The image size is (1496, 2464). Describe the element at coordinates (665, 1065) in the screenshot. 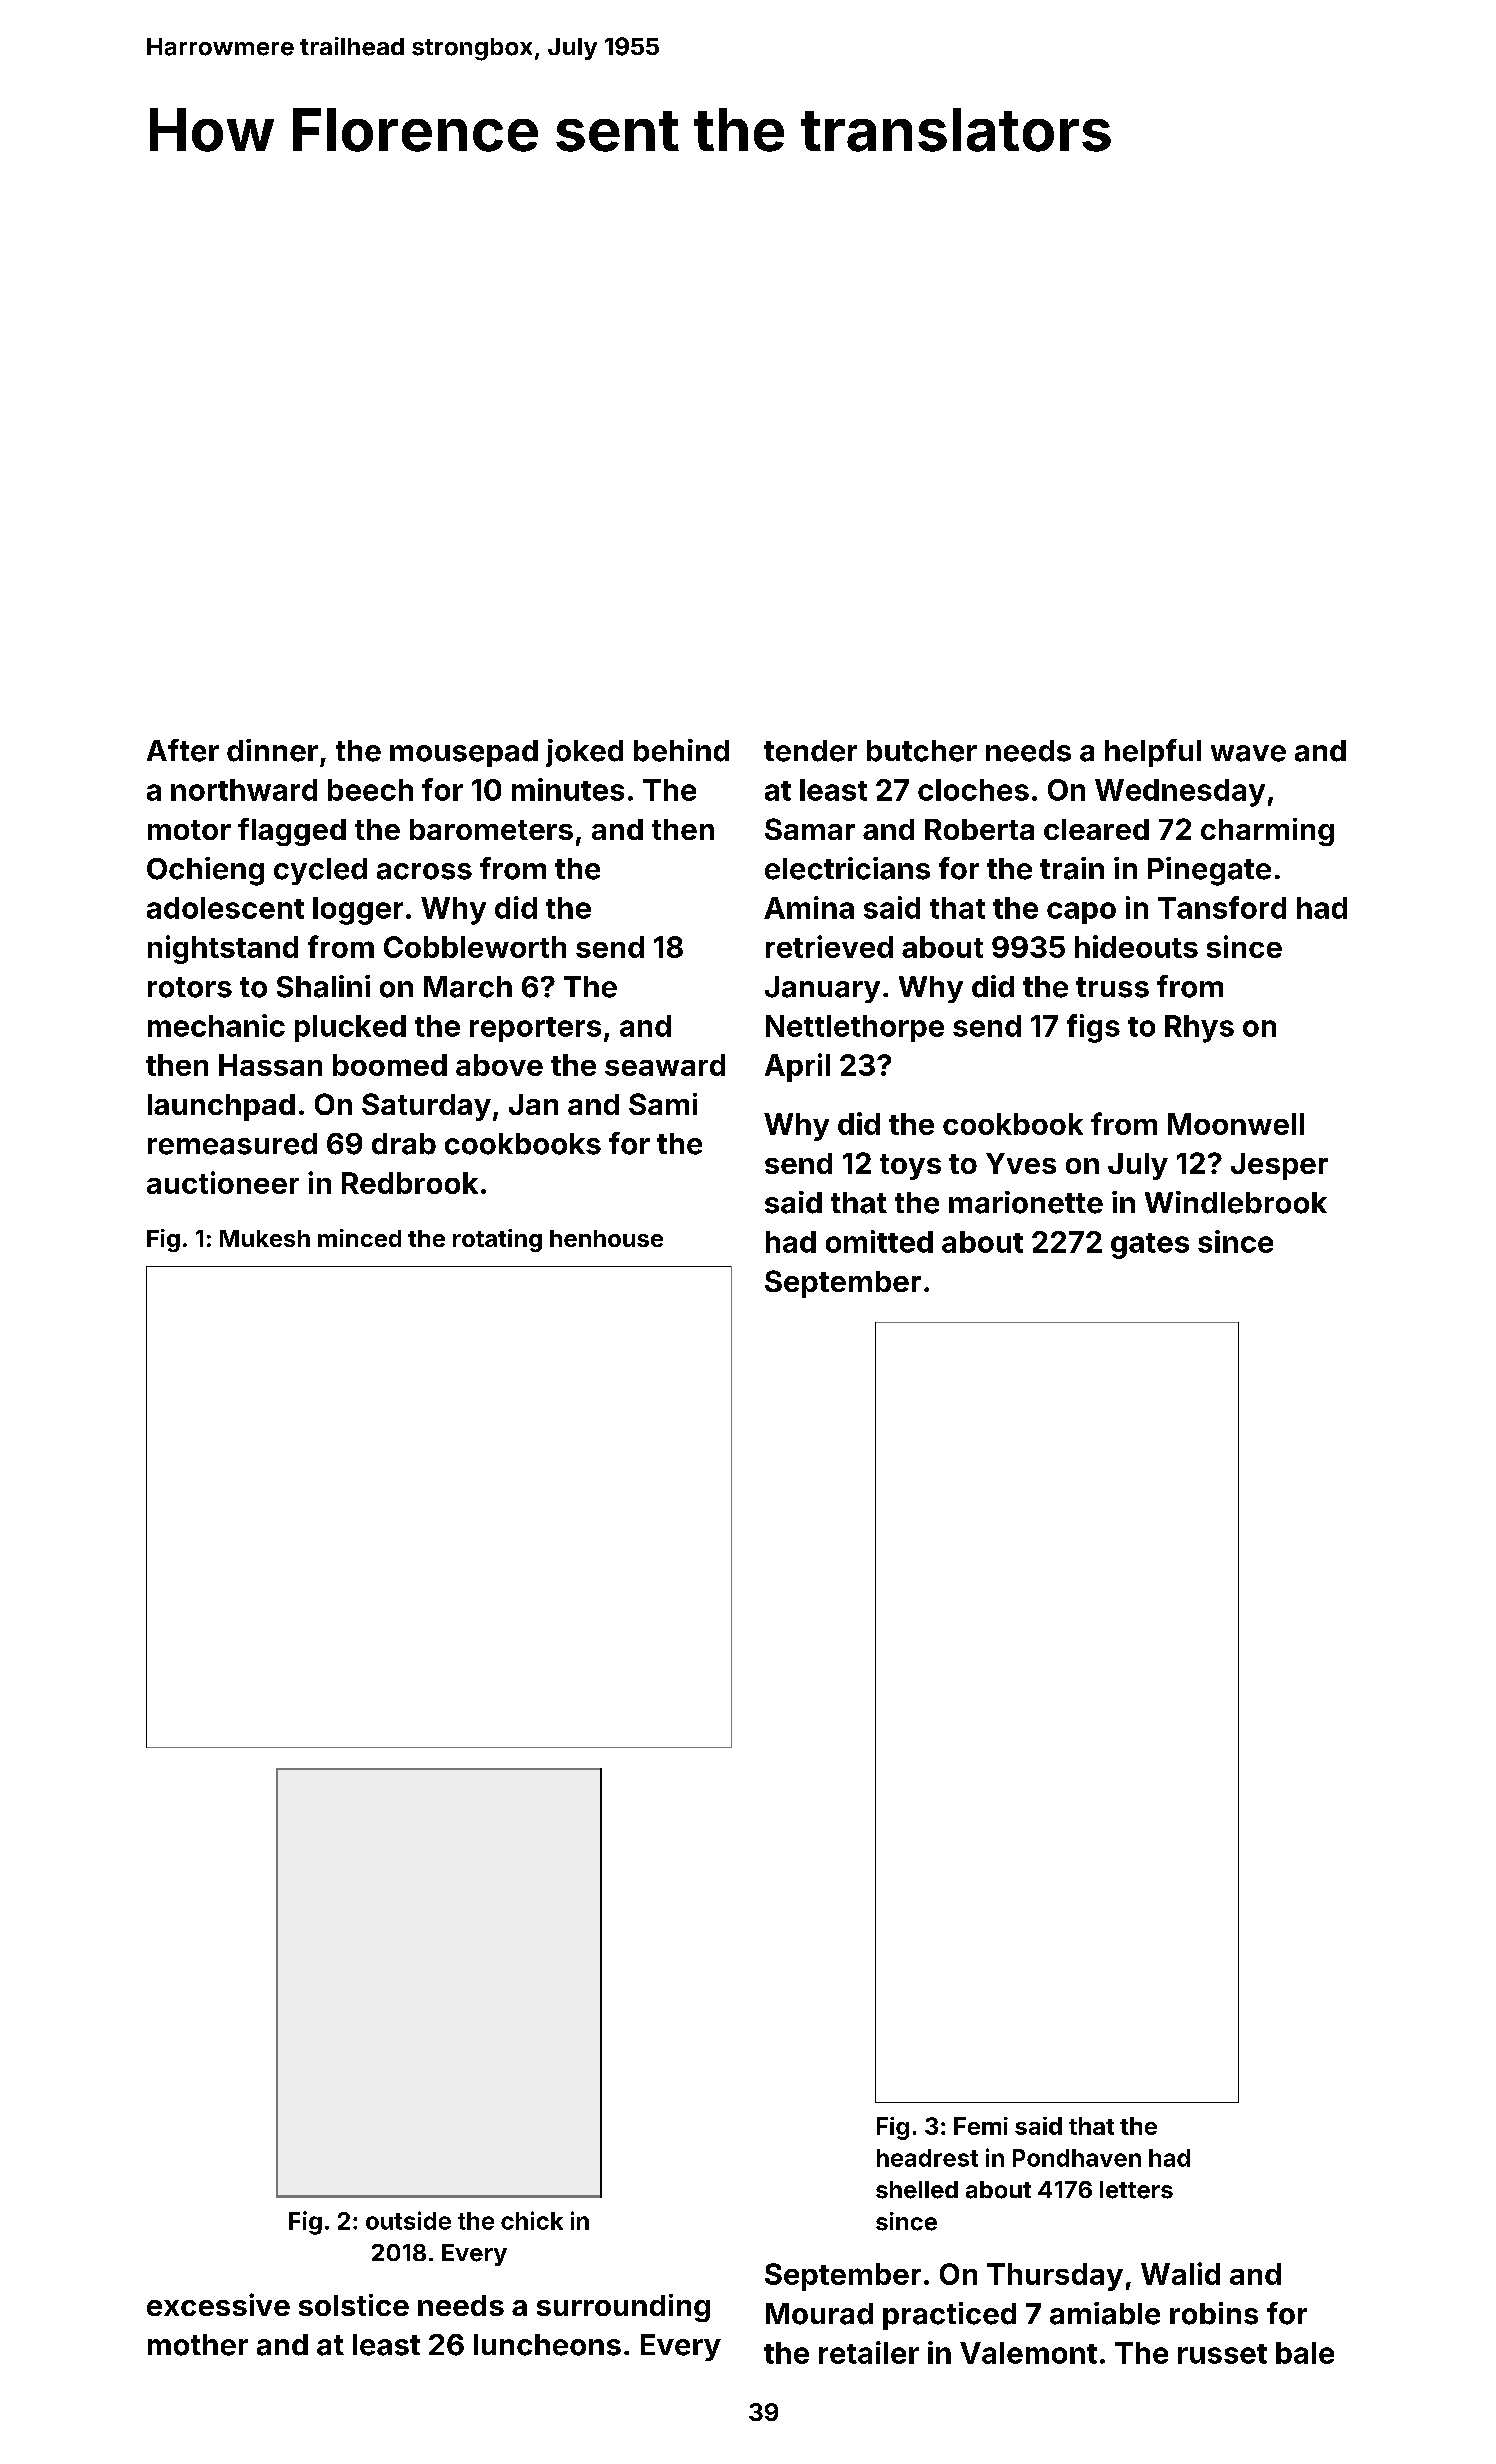

I see `seaward` at that location.
